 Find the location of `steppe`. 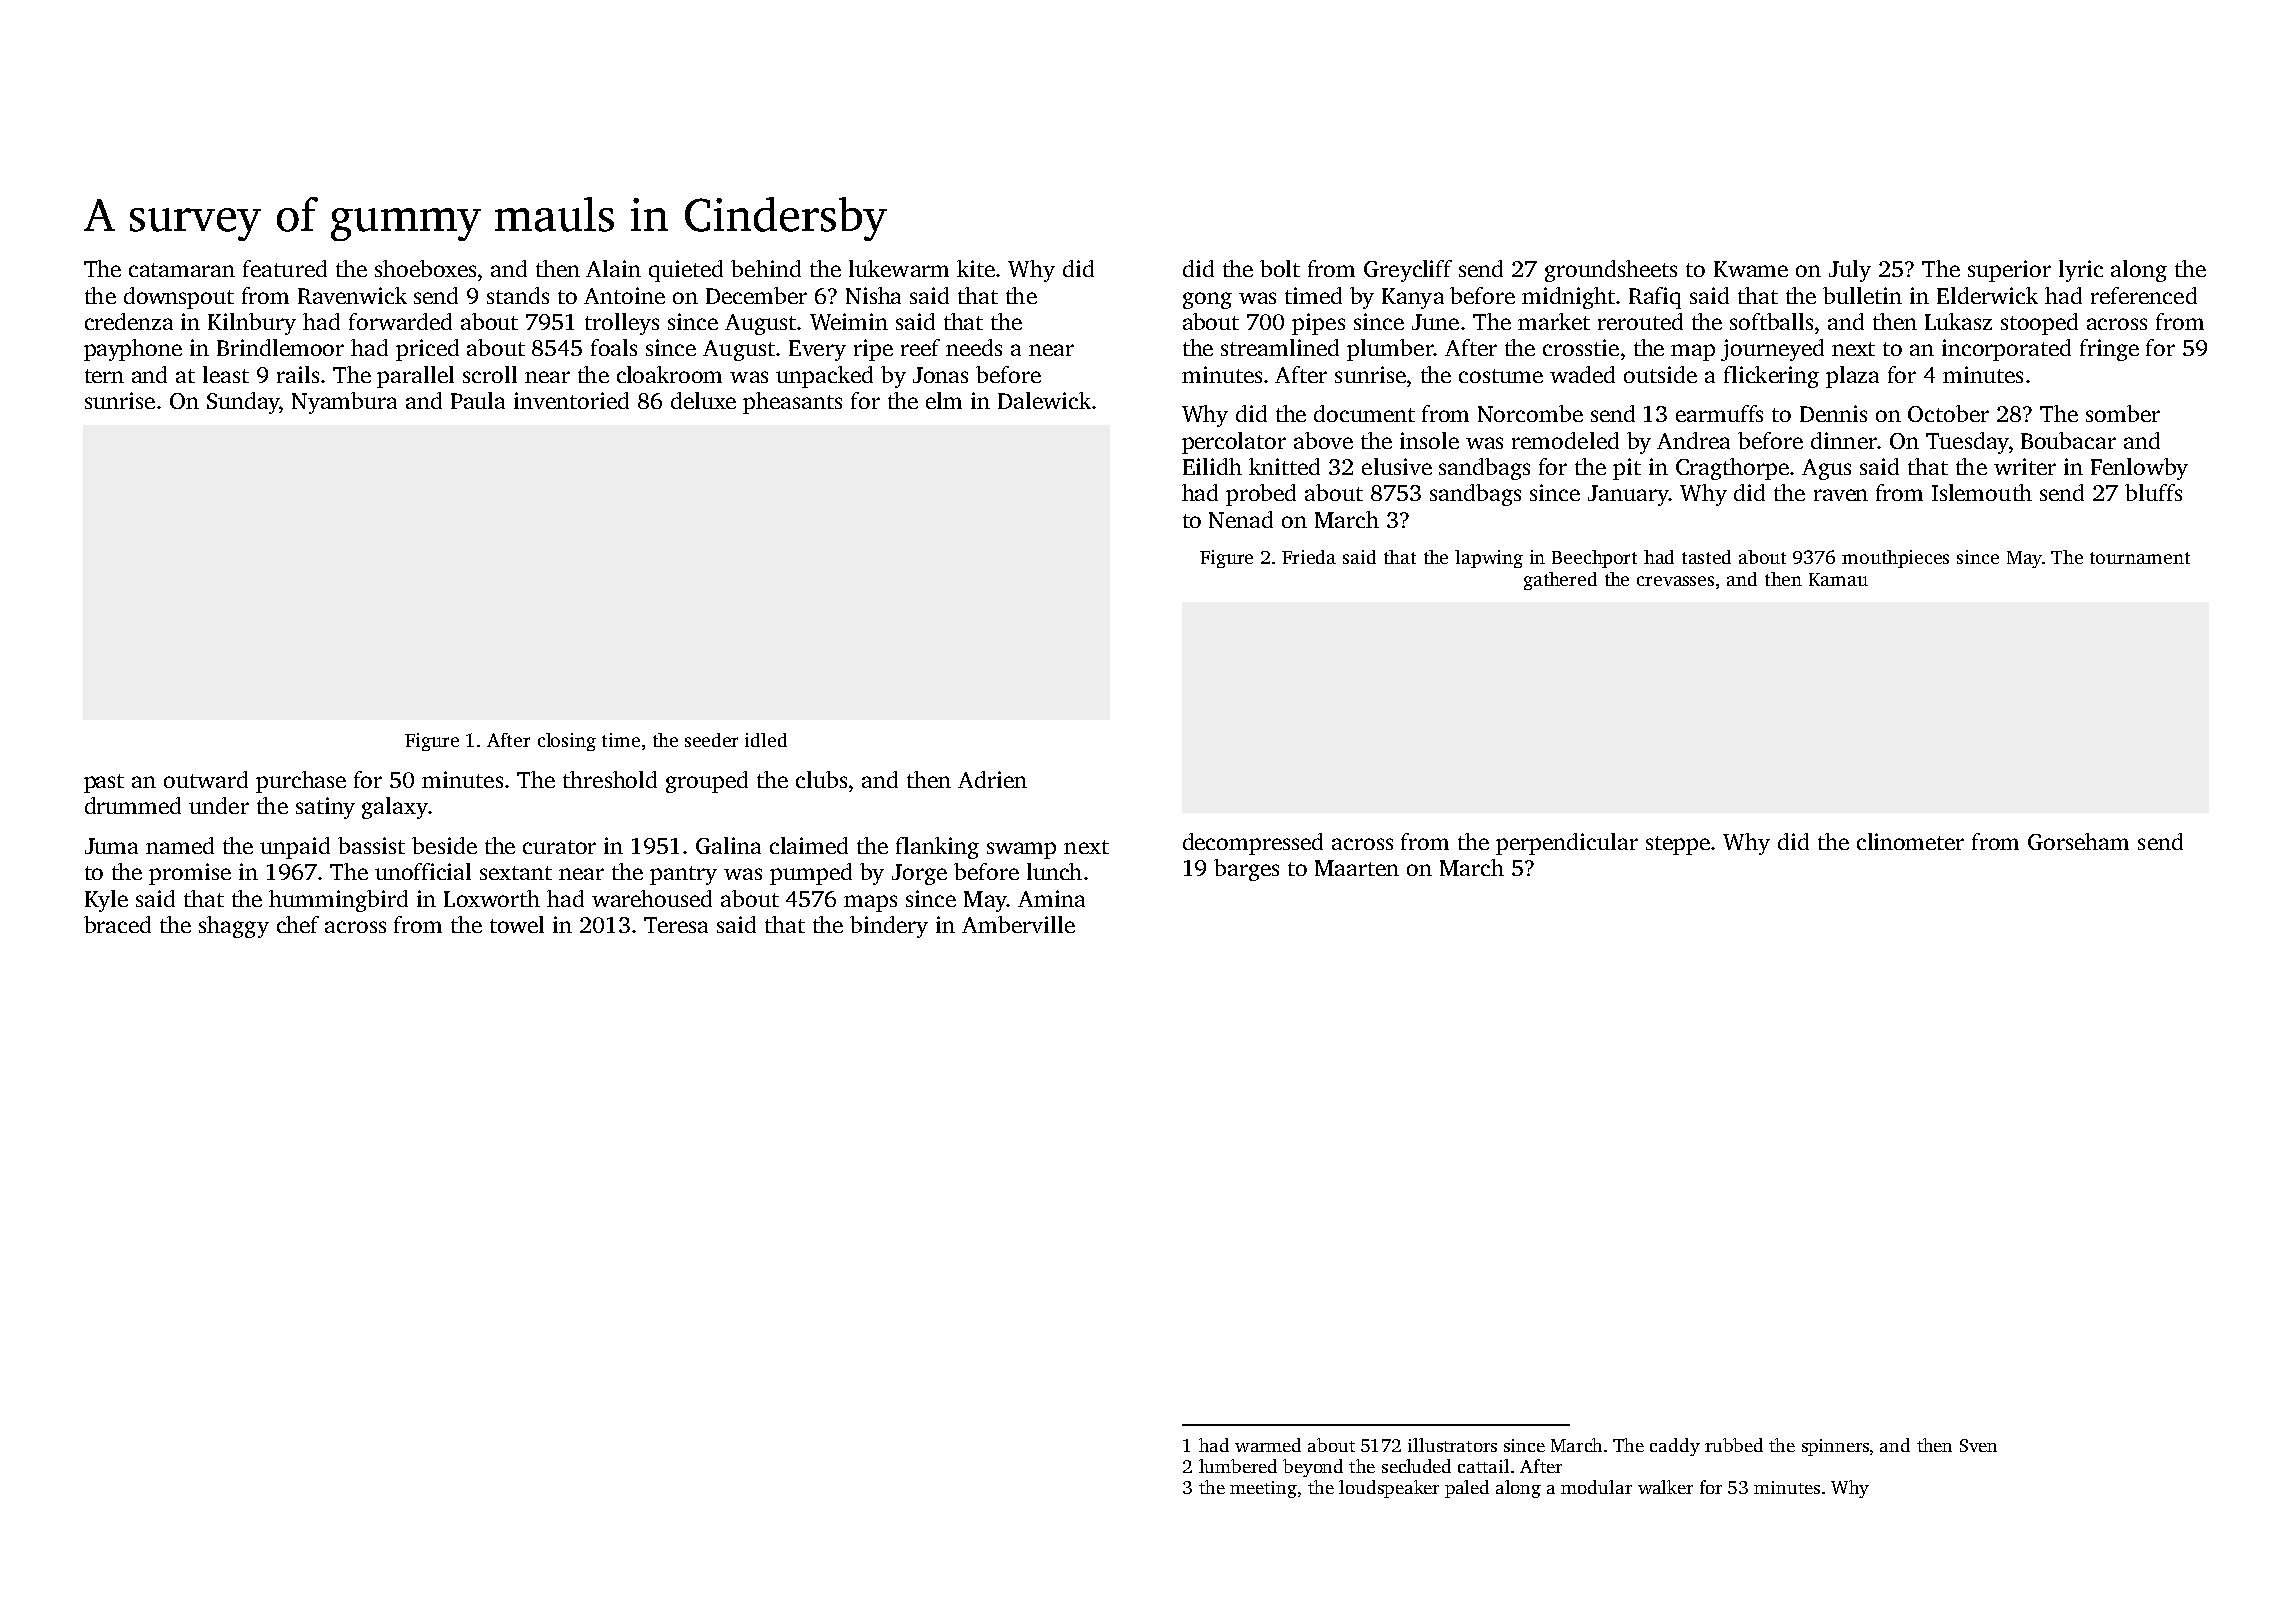

steppe is located at coordinates (1678, 845).
